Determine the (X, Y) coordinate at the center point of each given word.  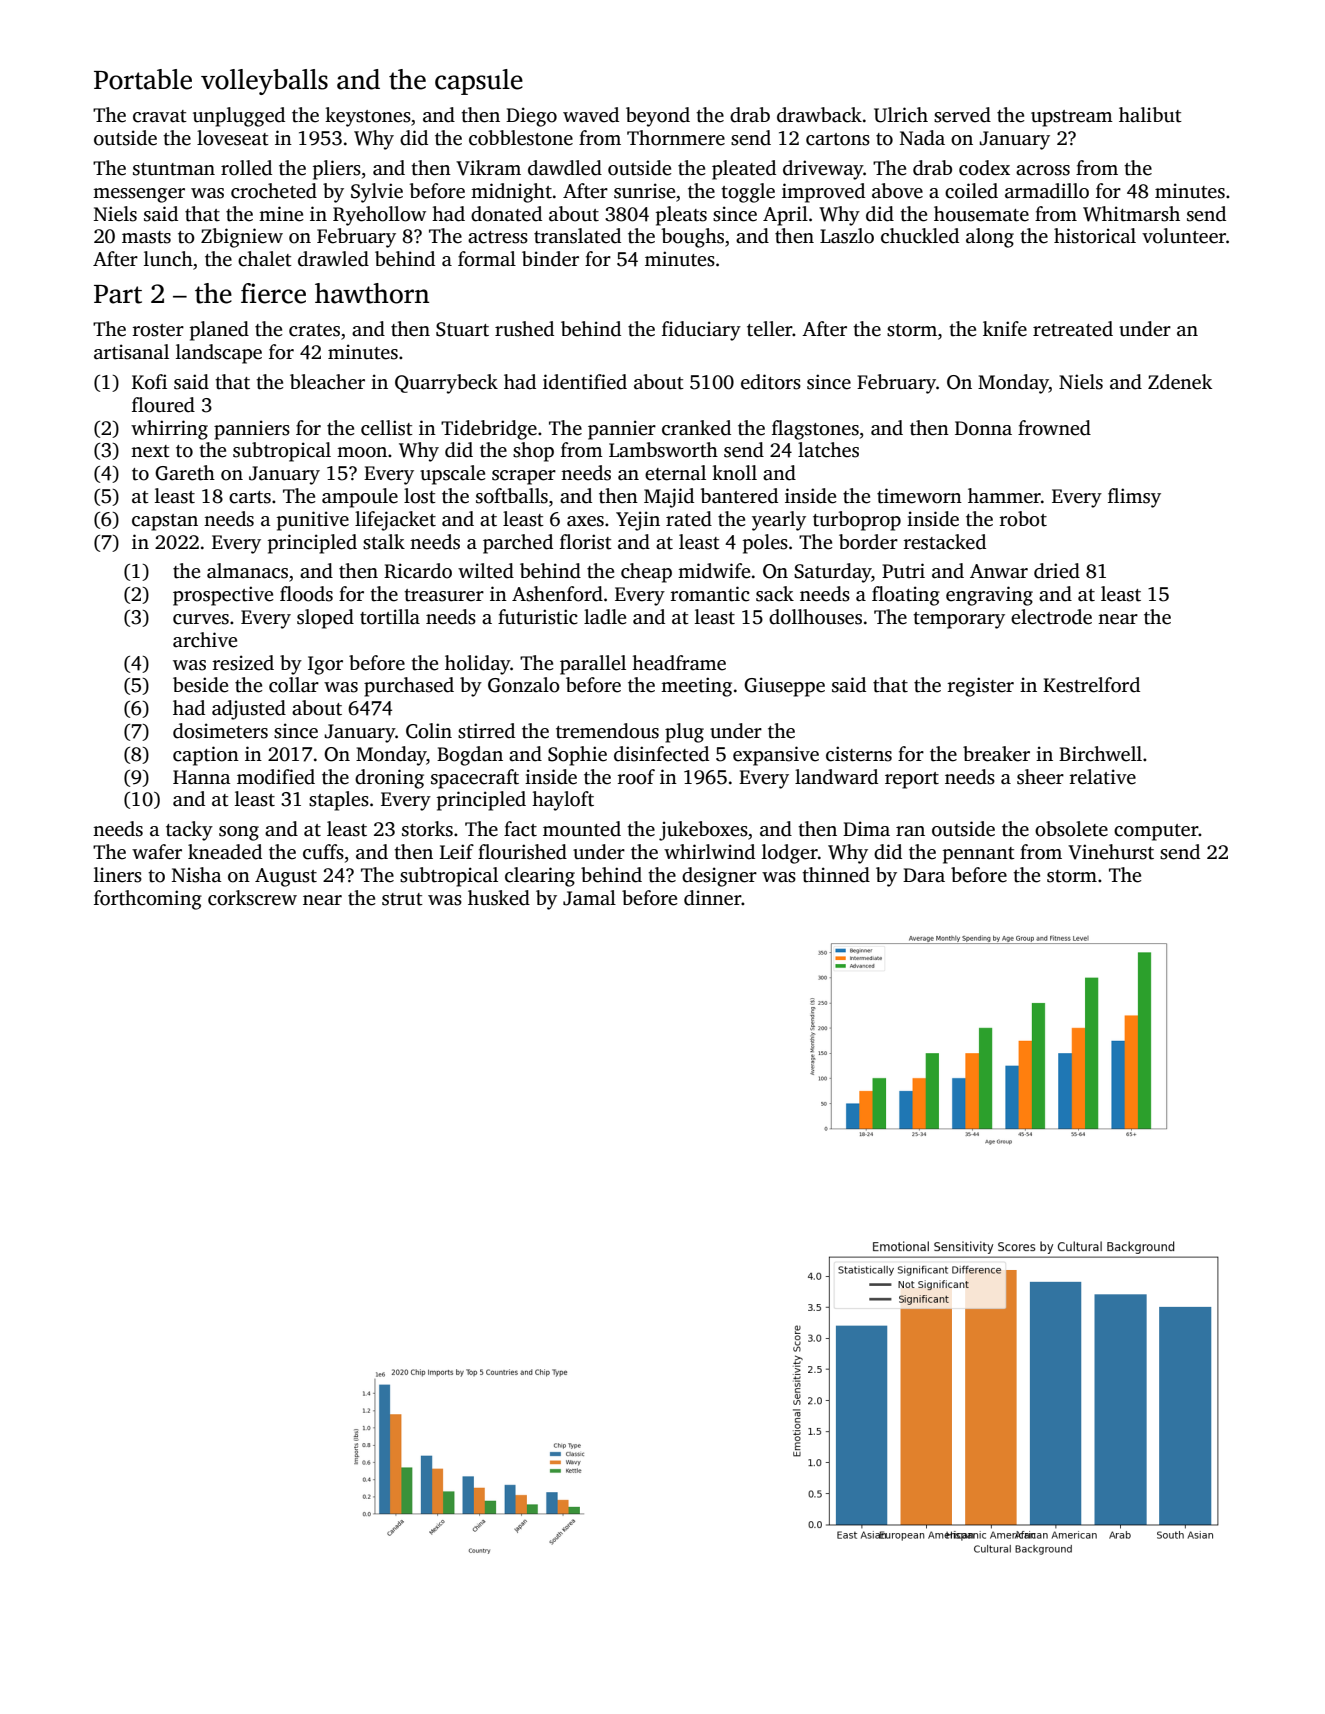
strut (402, 899)
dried (1057, 571)
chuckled (920, 236)
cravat (160, 116)
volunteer (1184, 236)
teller (770, 329)
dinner (713, 898)
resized (243, 663)
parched (518, 544)
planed (219, 331)
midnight (511, 193)
